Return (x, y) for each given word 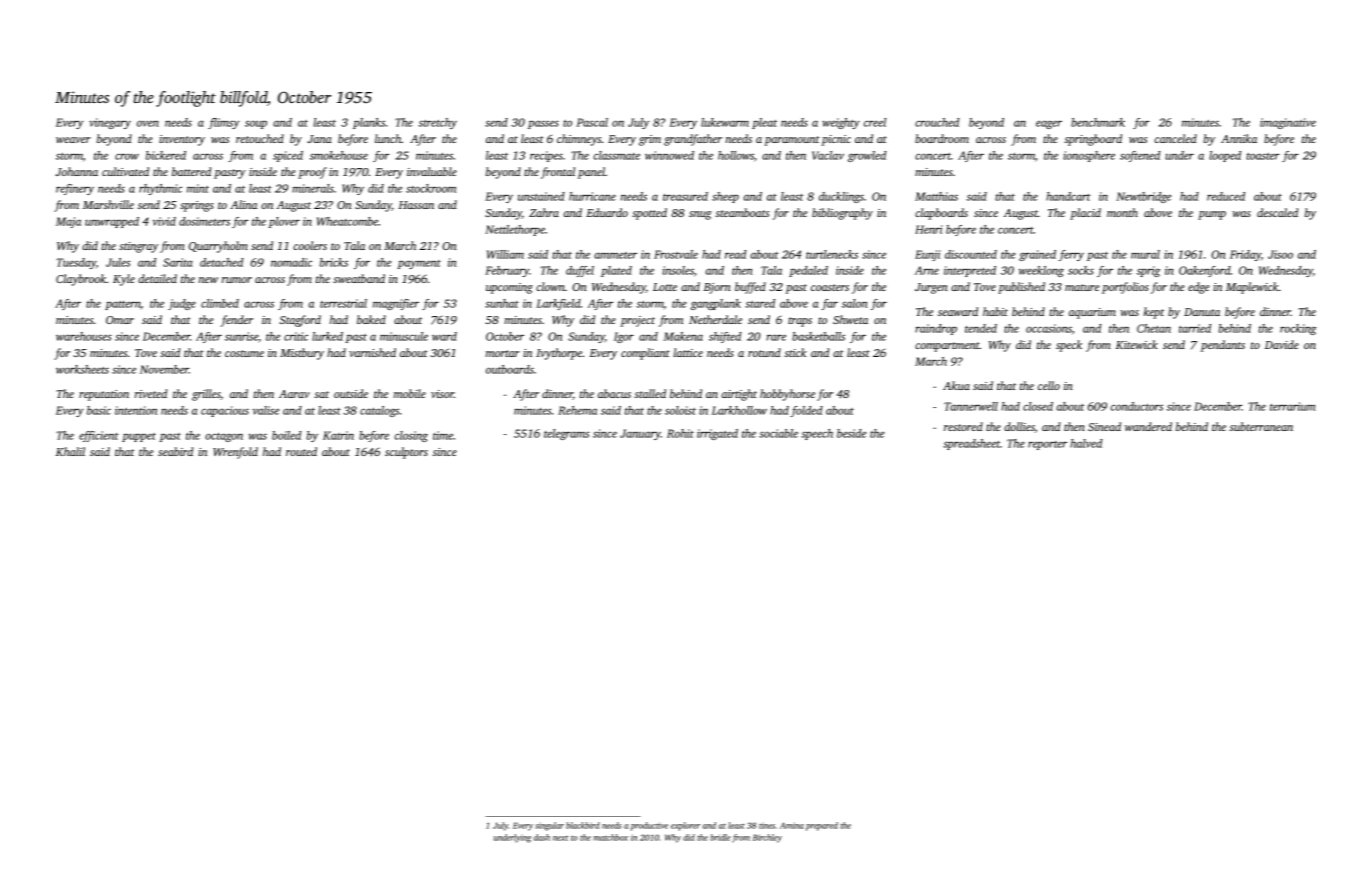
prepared (822, 826)
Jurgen (931, 288)
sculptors (406, 453)
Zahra (544, 212)
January (640, 434)
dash (542, 837)
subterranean (1261, 426)
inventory (182, 140)
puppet (139, 437)
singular (549, 826)
